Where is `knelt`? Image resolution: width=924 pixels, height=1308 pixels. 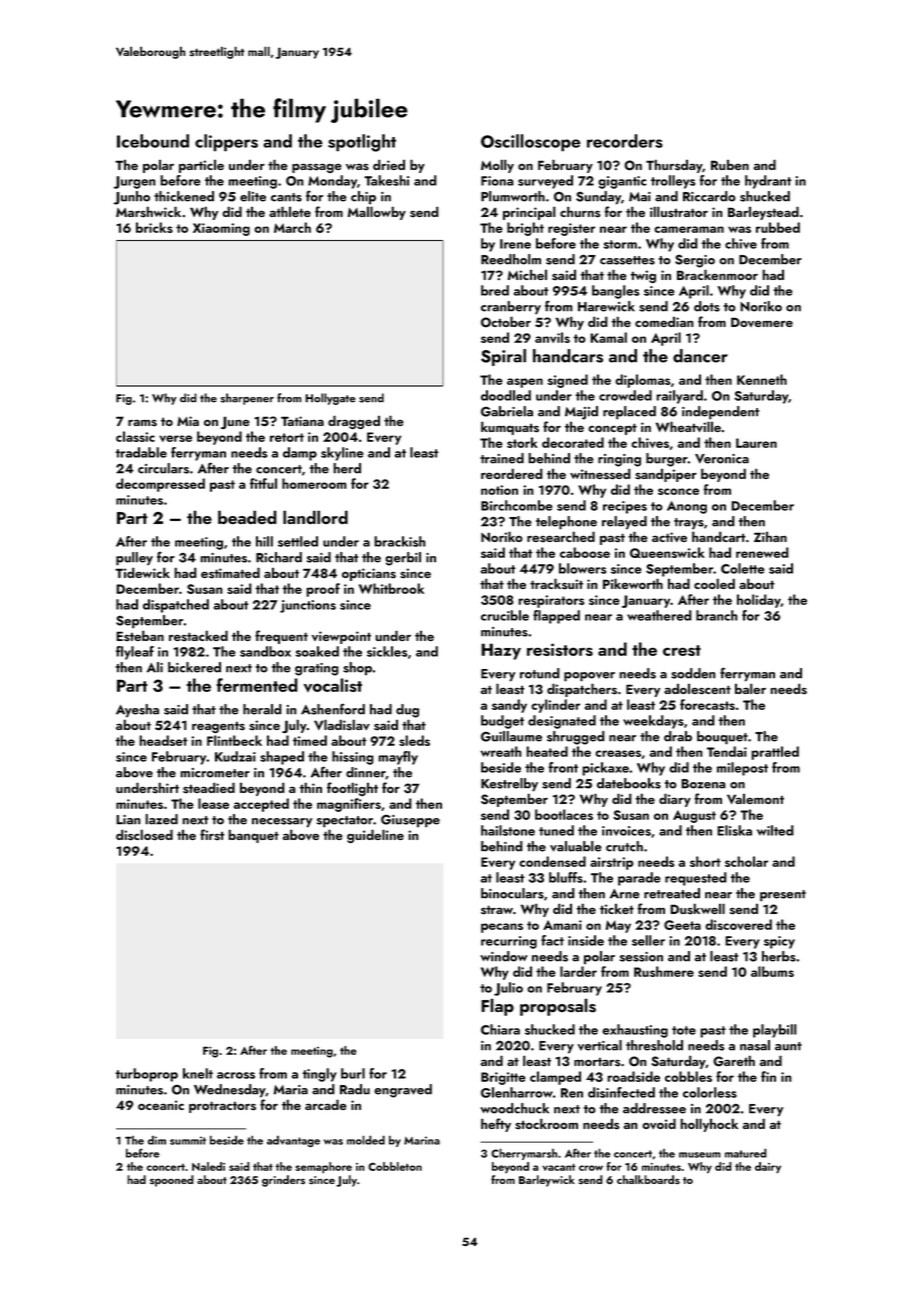
knelt is located at coordinates (198, 1073).
